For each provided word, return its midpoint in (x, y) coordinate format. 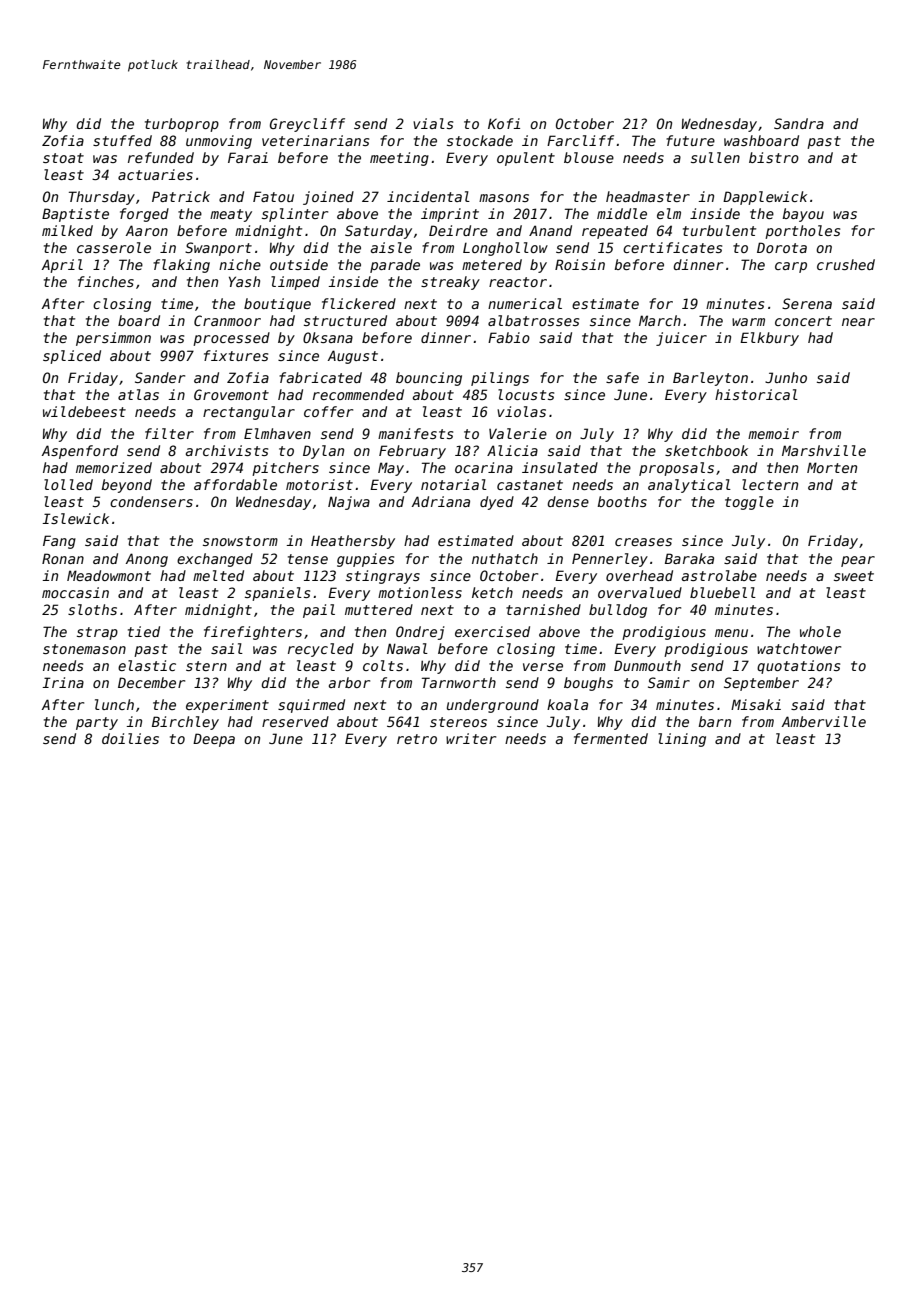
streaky (450, 283)
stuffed (122, 140)
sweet (854, 576)
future (690, 140)
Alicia (512, 450)
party (97, 723)
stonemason (84, 649)
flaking (181, 266)
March (660, 320)
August (353, 357)
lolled (68, 484)
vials (433, 123)
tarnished (543, 609)
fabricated (320, 377)
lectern (770, 484)
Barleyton (710, 379)
